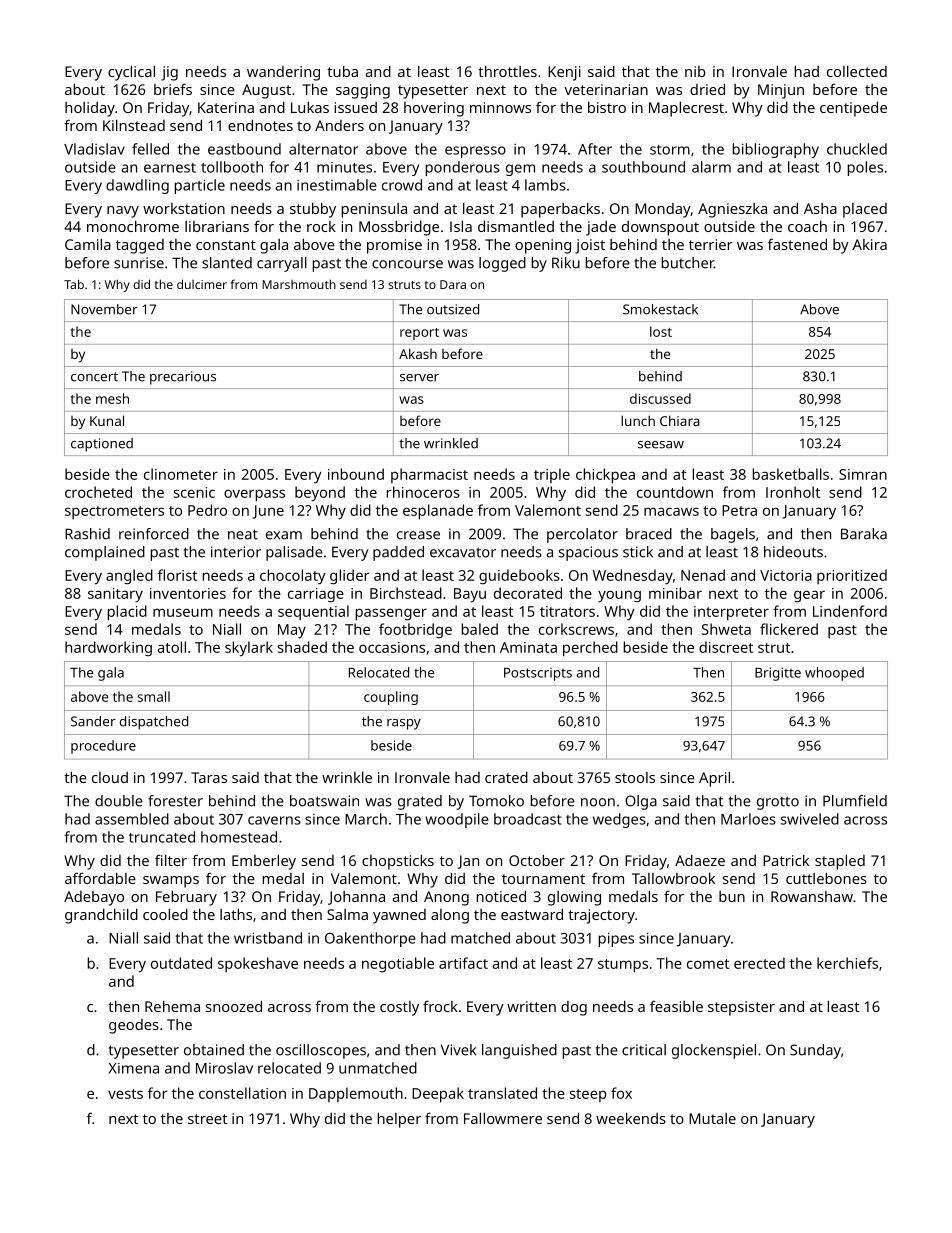 The height and width of the document is (1233, 952). I want to click on Petra, so click(739, 510).
